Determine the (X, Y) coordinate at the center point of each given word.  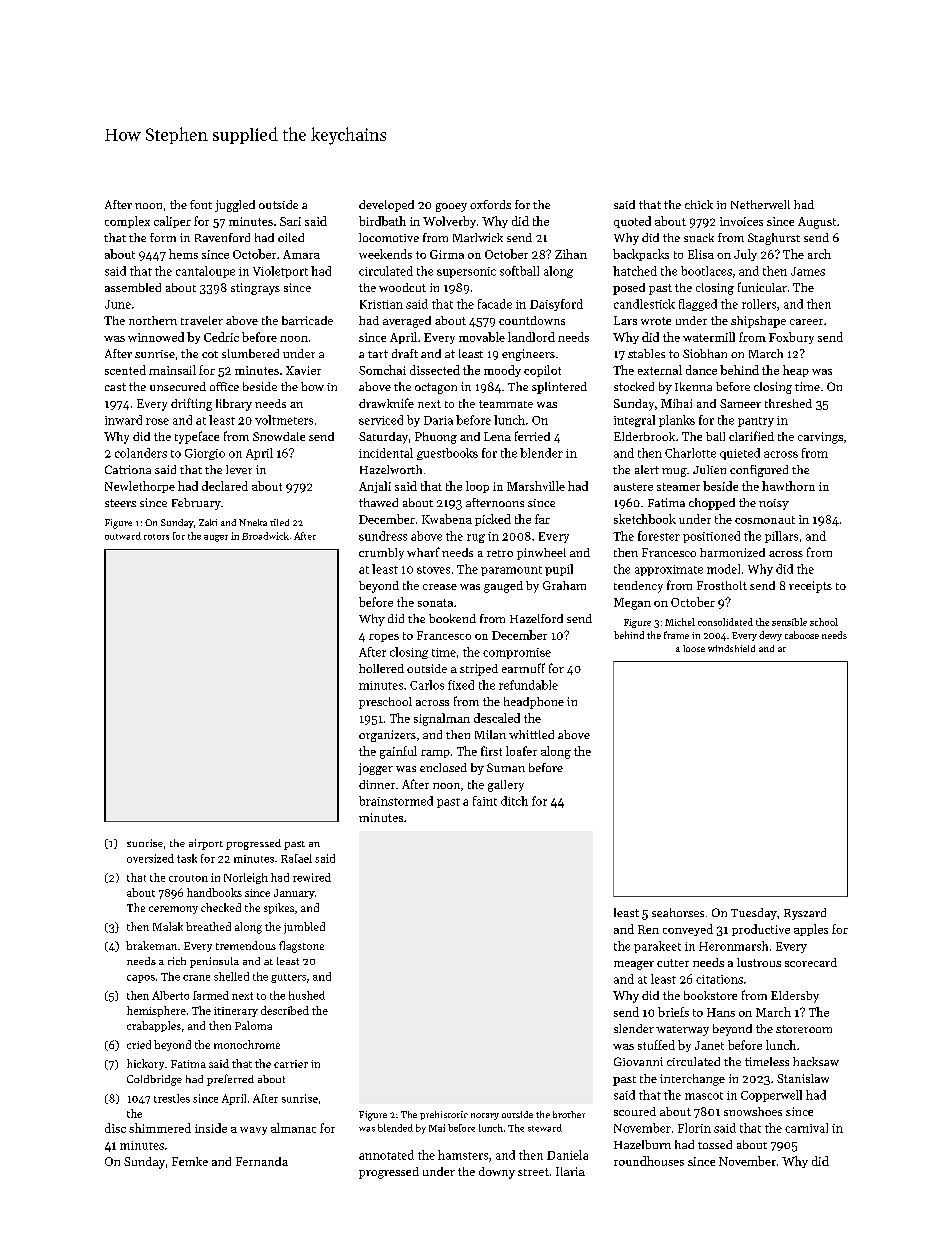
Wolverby (449, 222)
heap (796, 371)
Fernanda (262, 1161)
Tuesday (754, 914)
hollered (381, 668)
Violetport (280, 272)
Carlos (427, 685)
